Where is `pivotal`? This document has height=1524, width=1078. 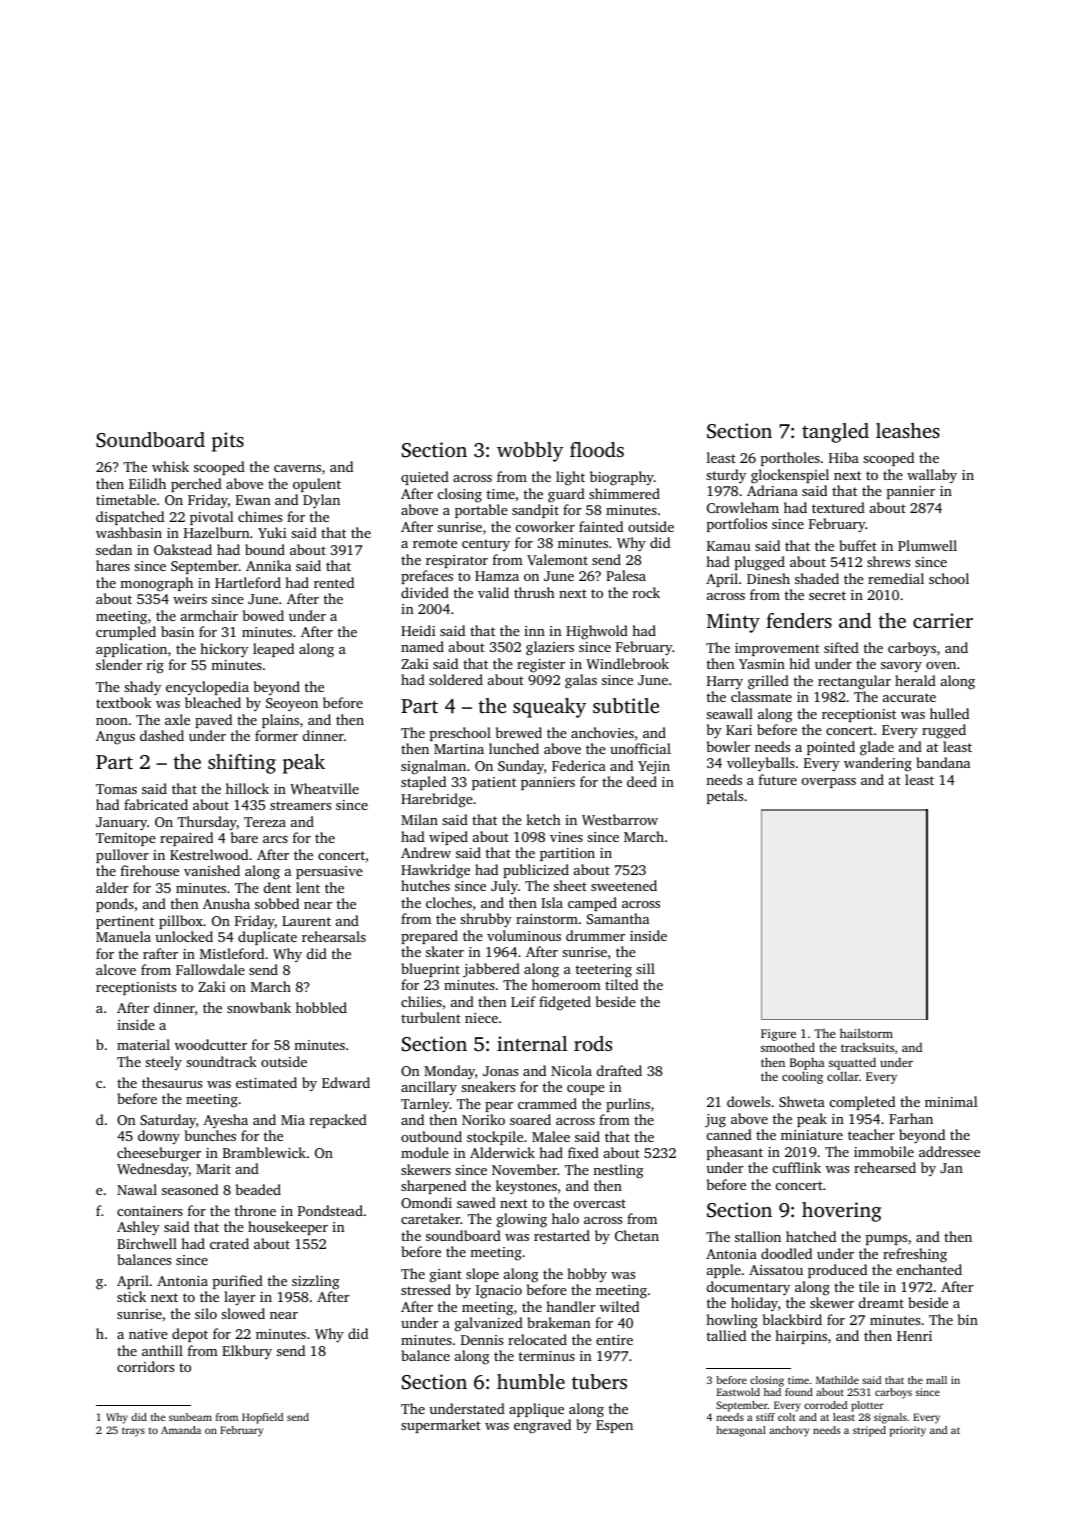 pivotal is located at coordinates (211, 518).
